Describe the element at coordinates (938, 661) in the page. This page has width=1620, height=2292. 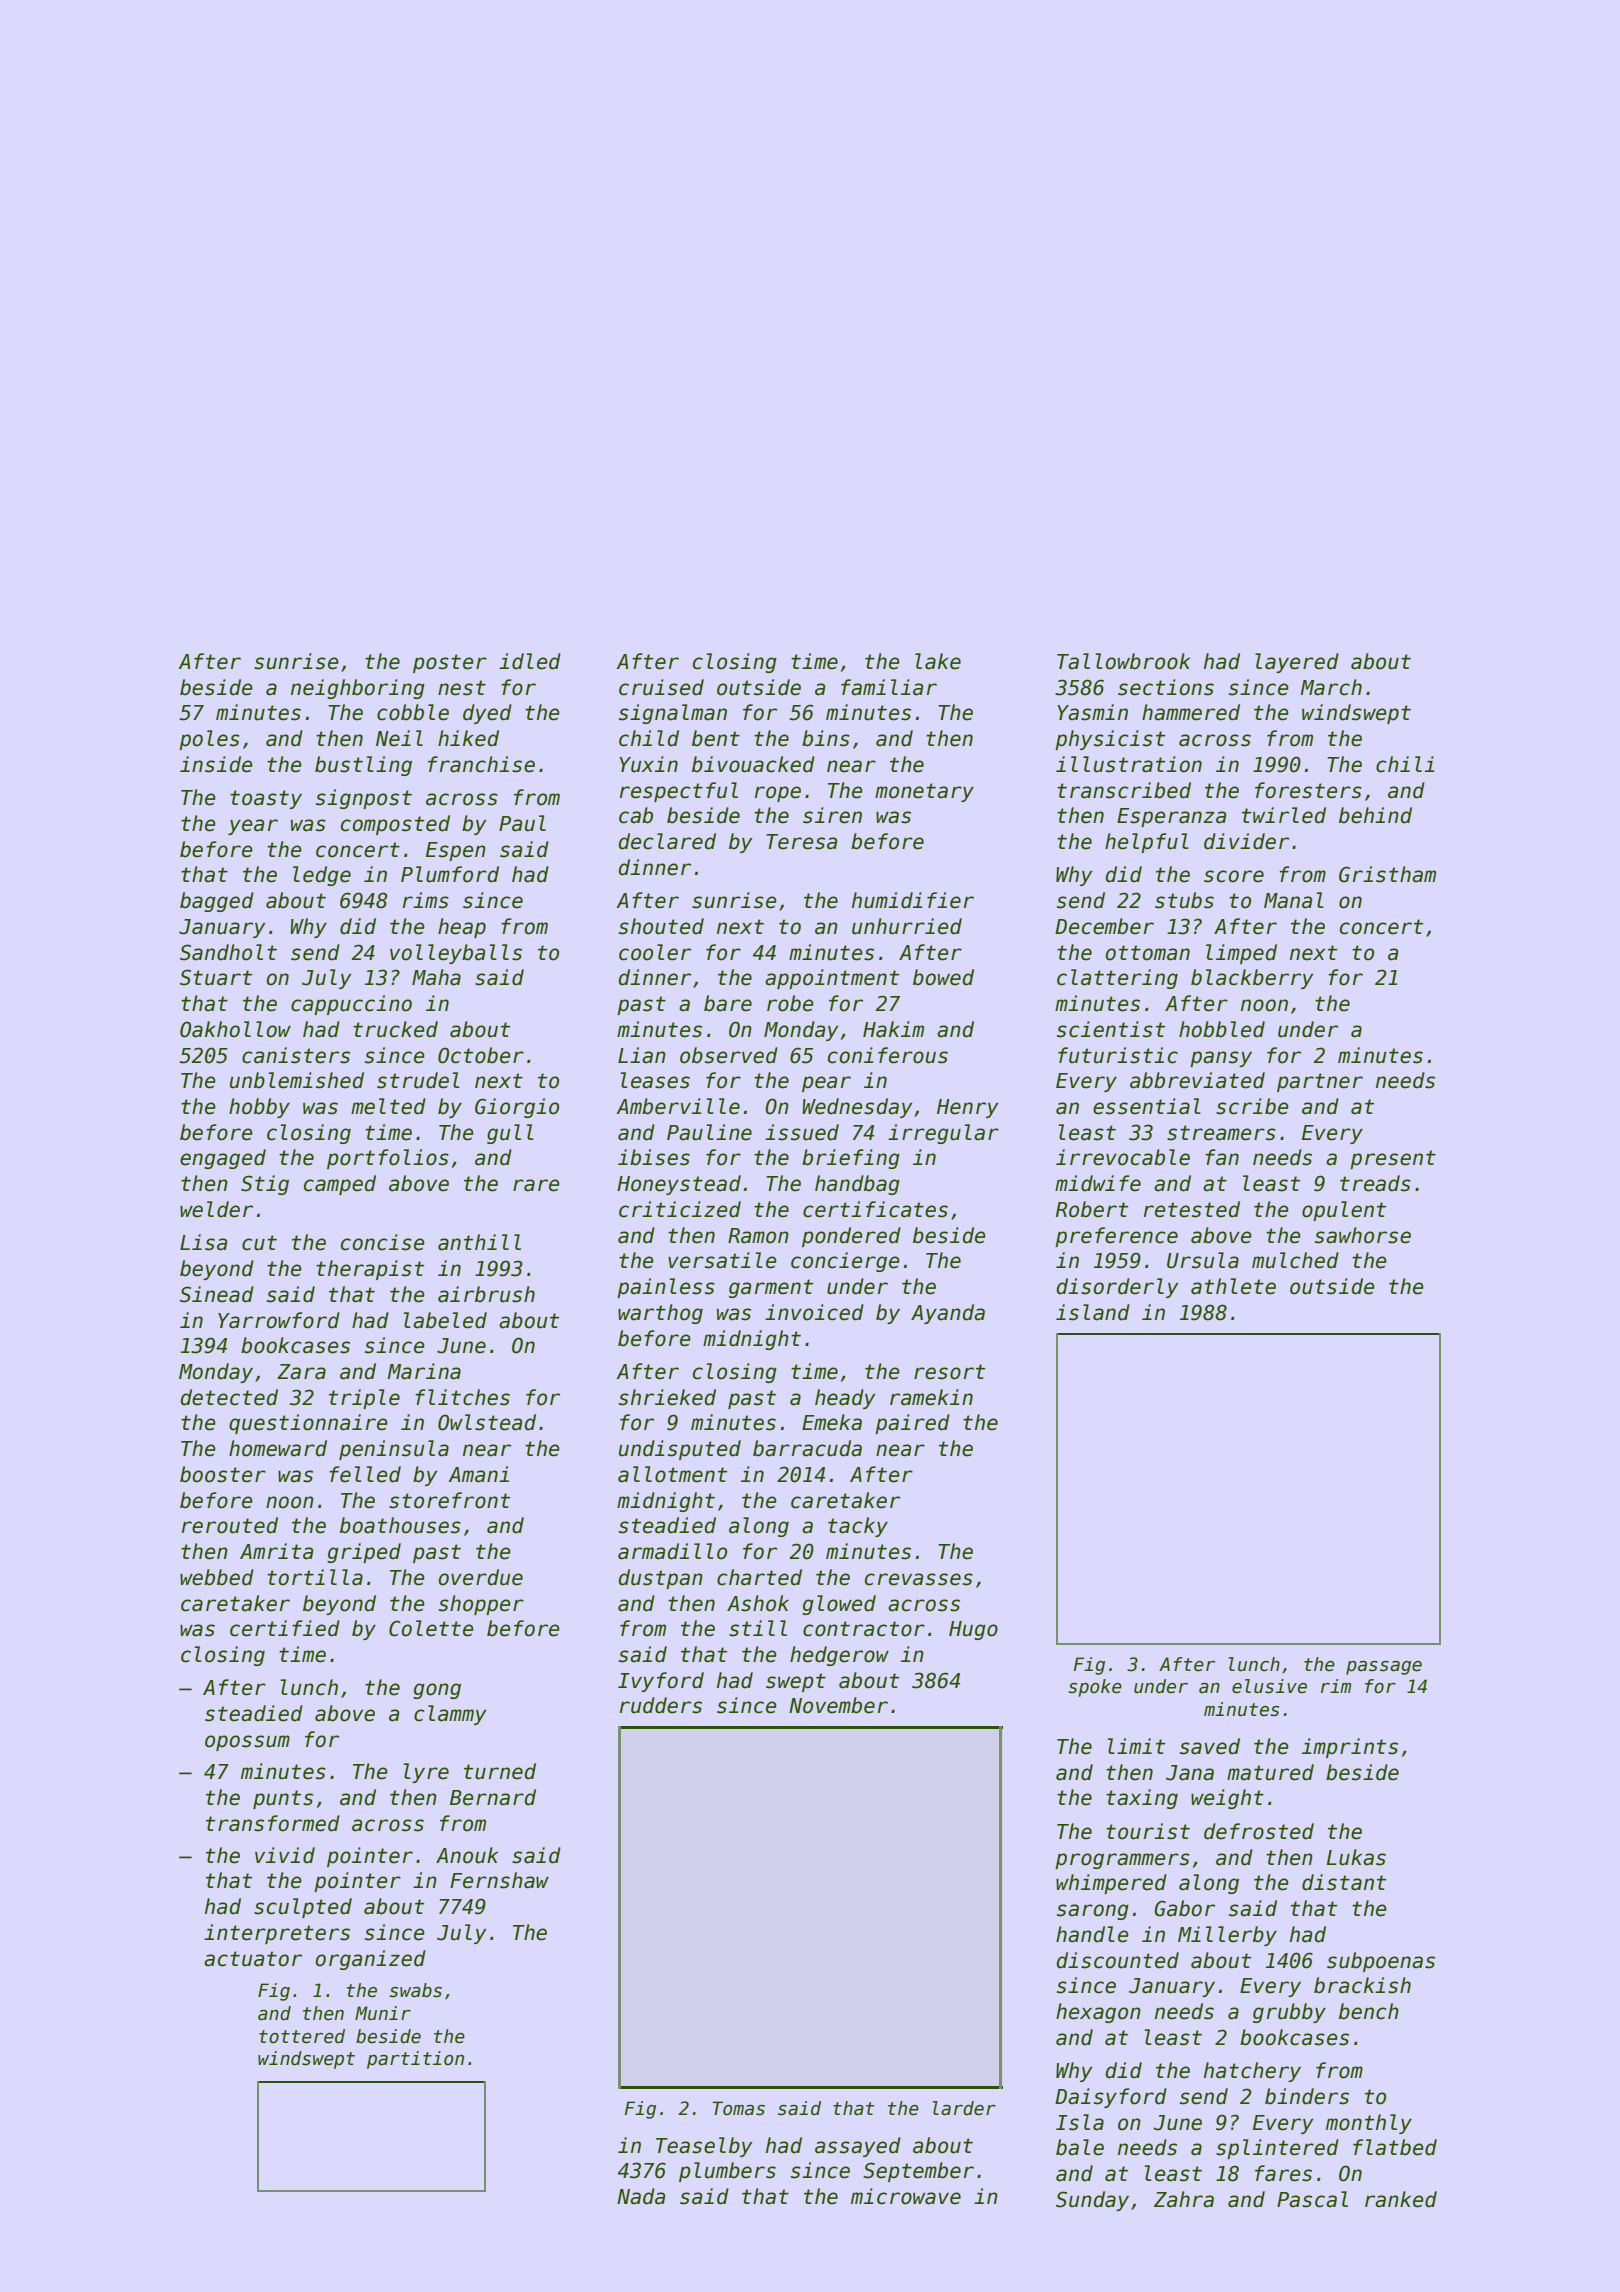
I see `lake` at that location.
